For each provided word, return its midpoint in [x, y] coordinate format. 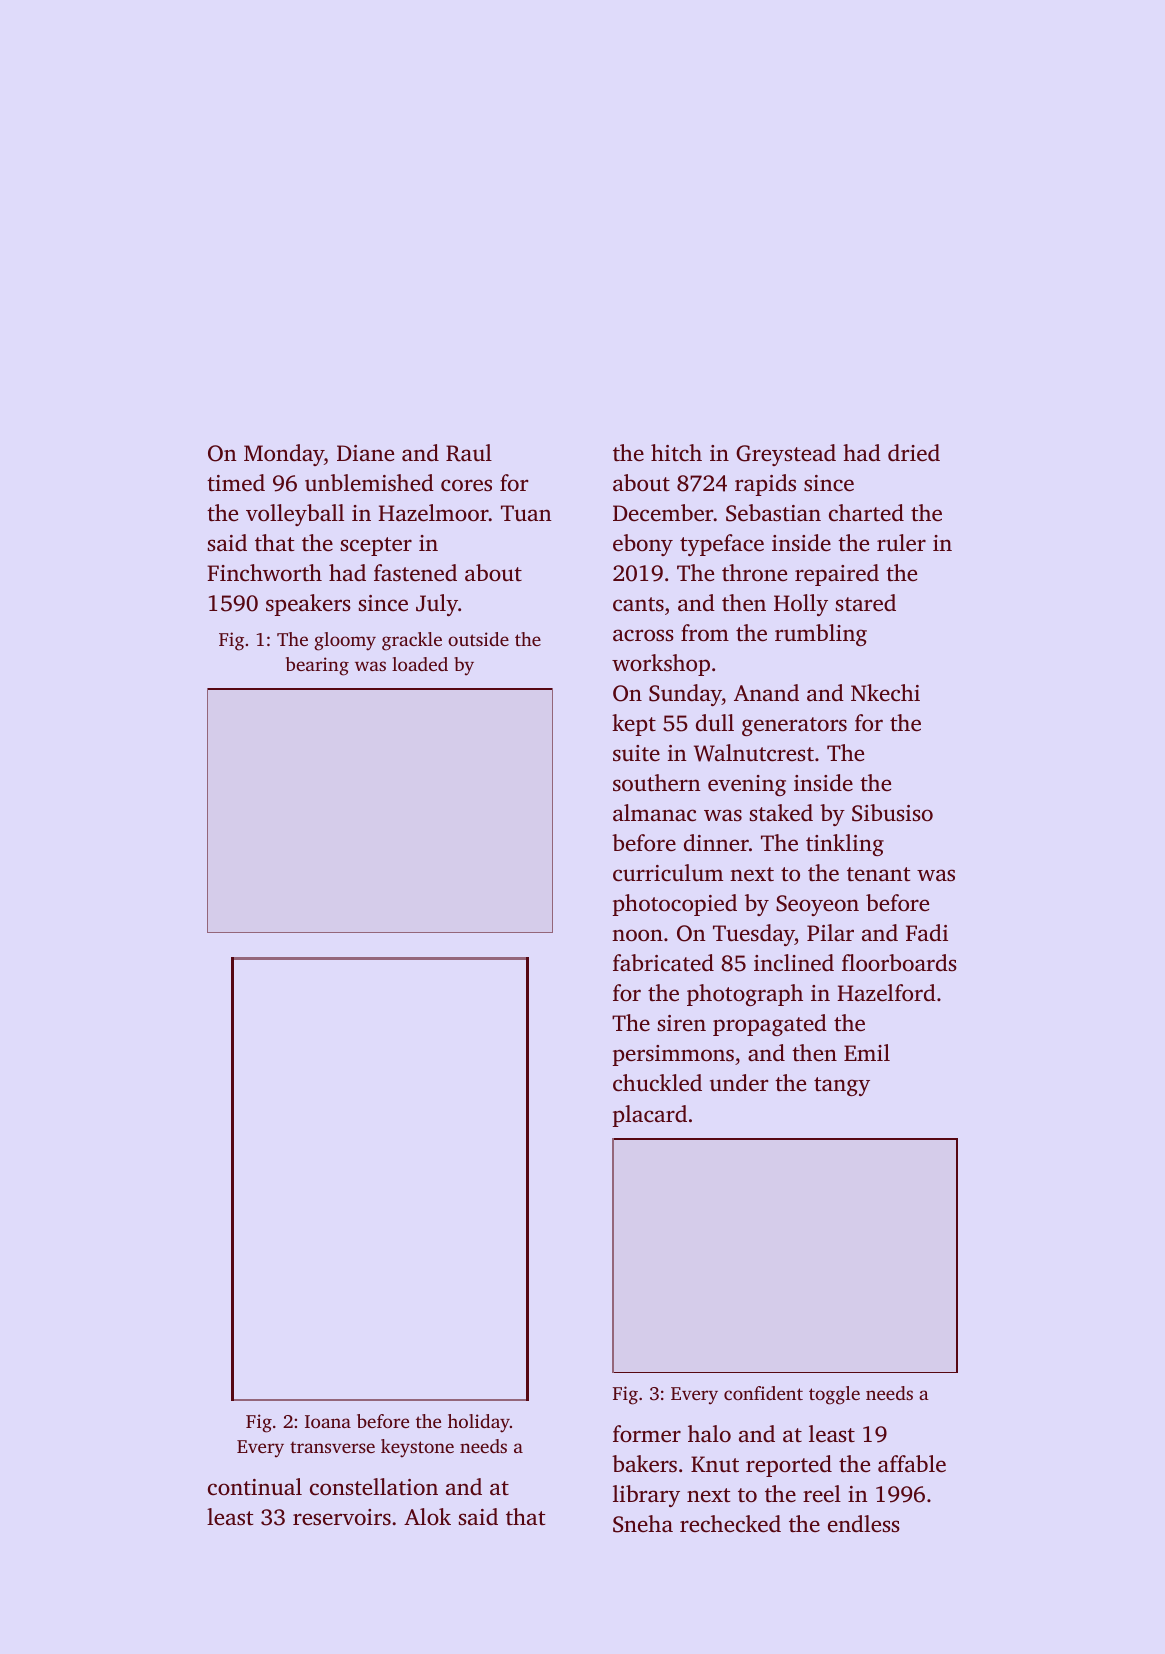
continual [255, 1487]
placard [650, 1116]
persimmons [673, 1055]
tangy [842, 1086]
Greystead [786, 455]
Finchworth [264, 573]
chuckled [657, 1083]
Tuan [526, 513]
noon [637, 935]
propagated [770, 1025]
